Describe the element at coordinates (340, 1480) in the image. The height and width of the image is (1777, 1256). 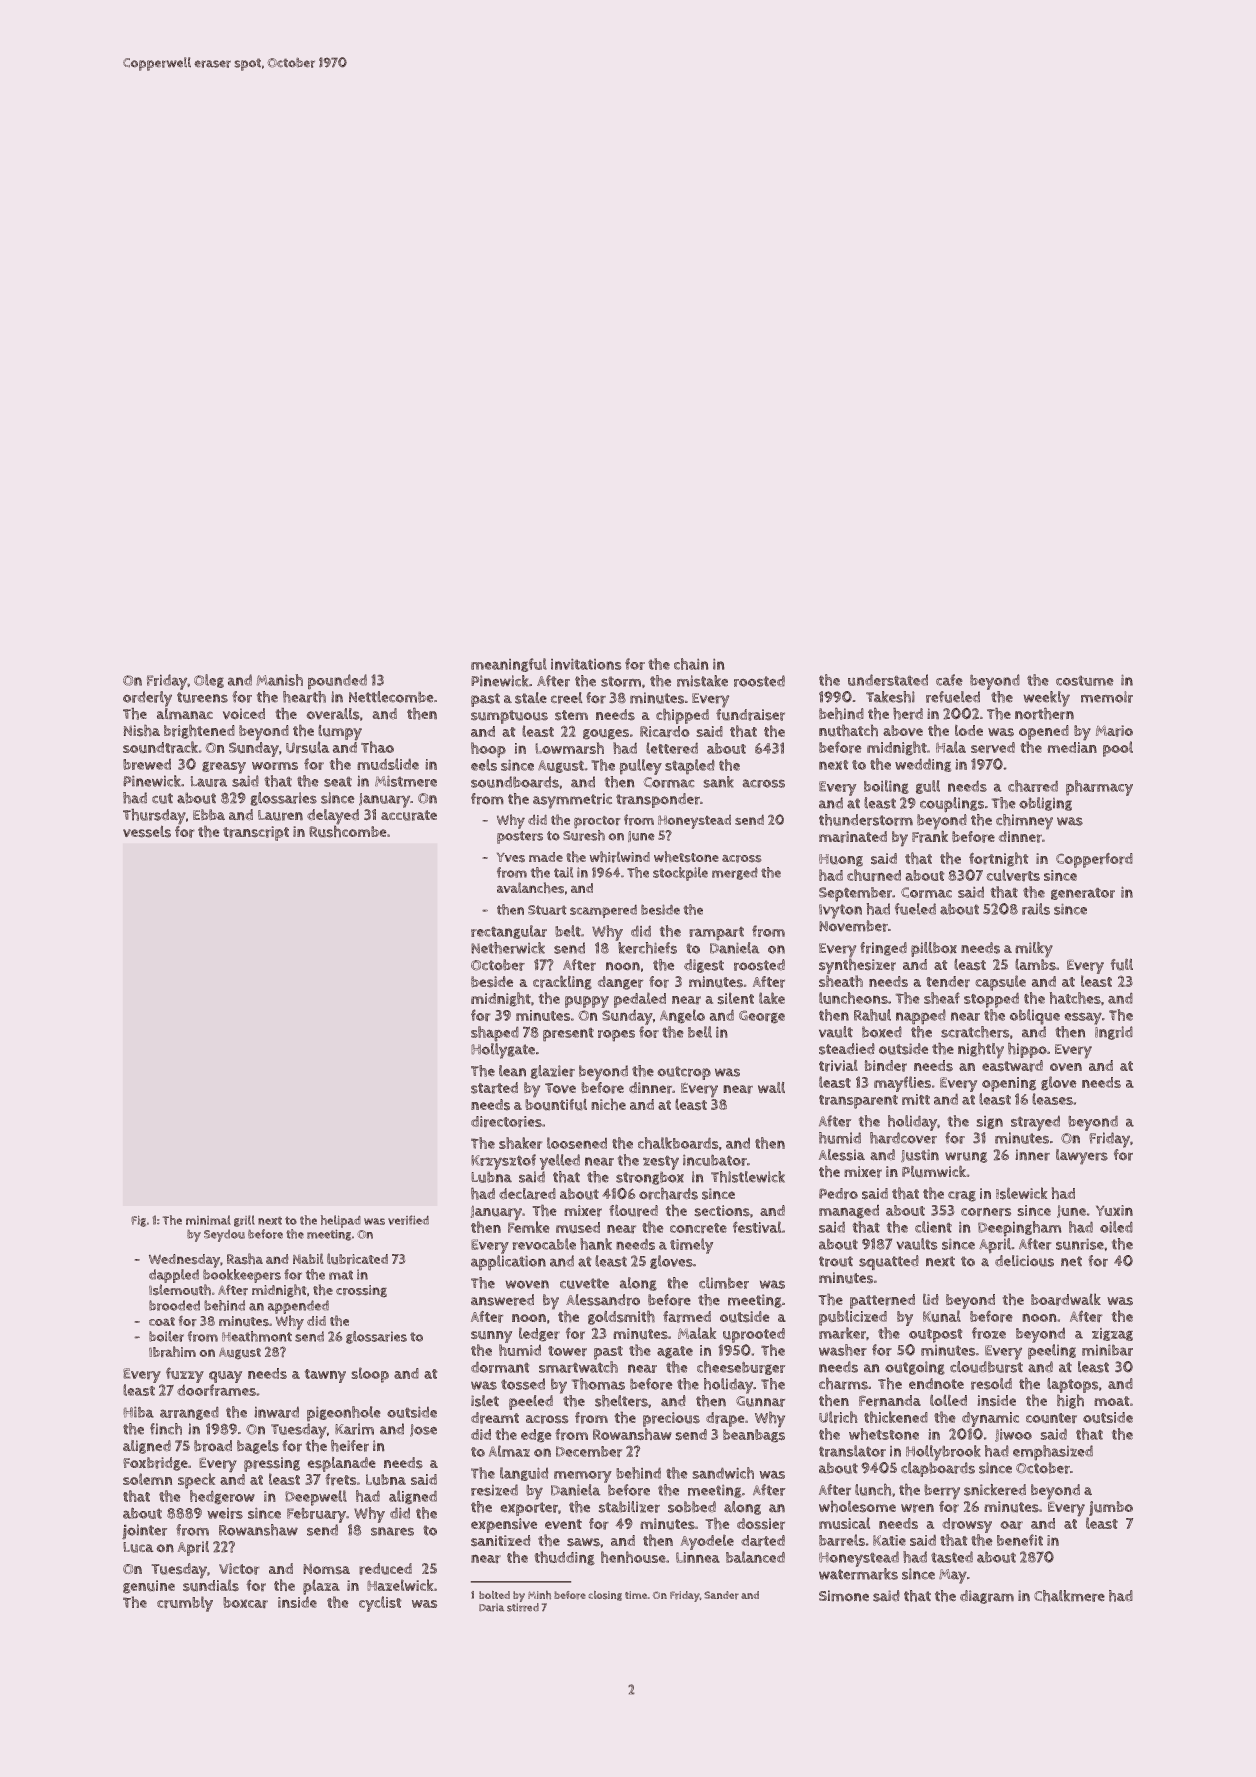
I see `frets` at that location.
